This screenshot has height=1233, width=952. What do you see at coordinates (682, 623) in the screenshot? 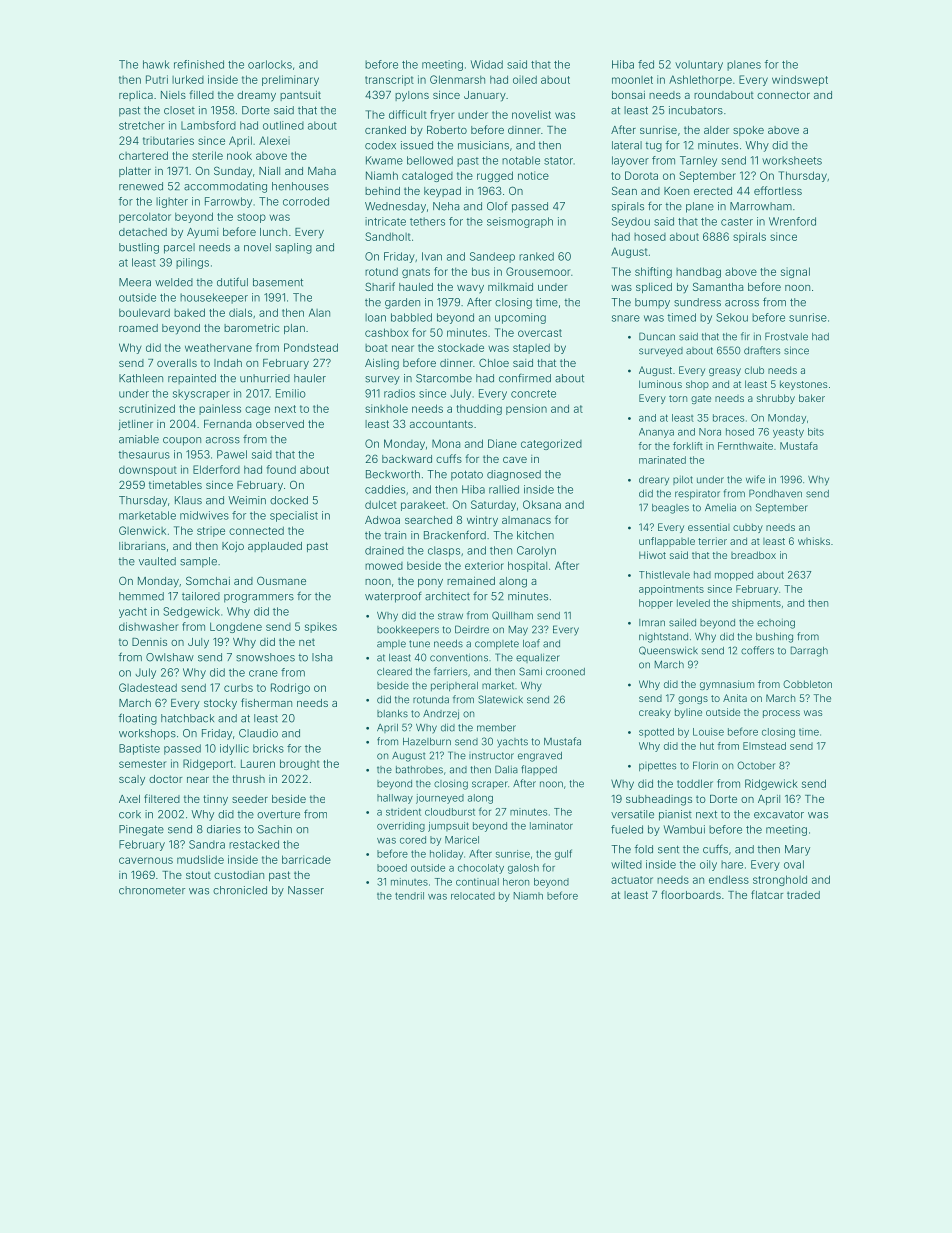
I see `sailed` at bounding box center [682, 623].
